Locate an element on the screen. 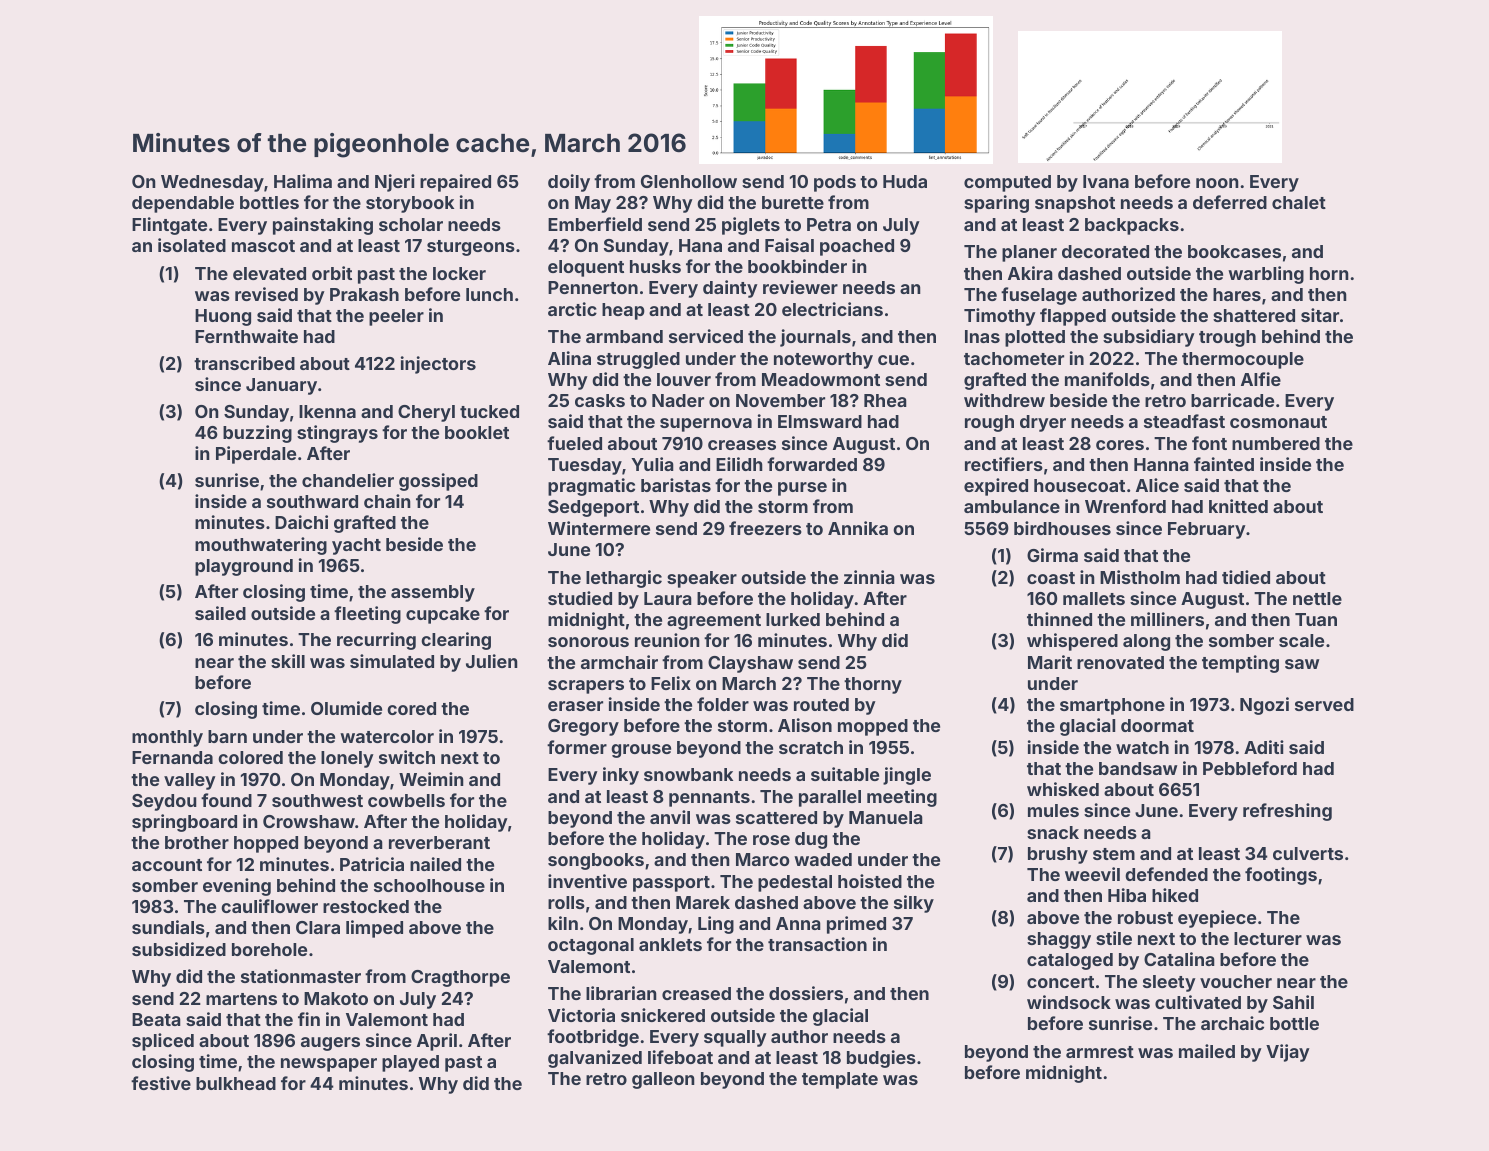 The width and height of the screenshot is (1489, 1151). bulkhead is located at coordinates (236, 1083).
